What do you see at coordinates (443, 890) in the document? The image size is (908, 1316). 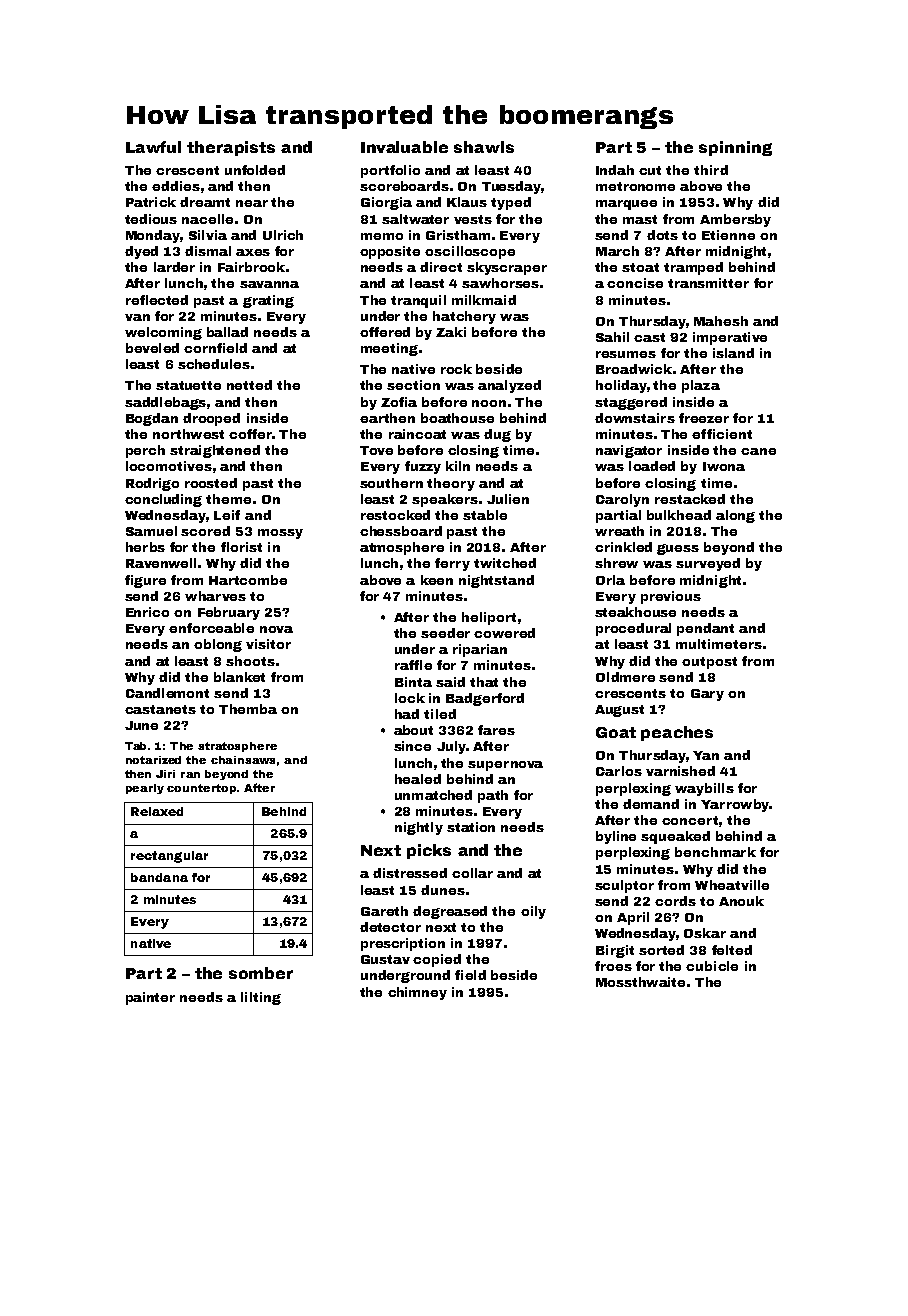 I see `dunes` at bounding box center [443, 890].
